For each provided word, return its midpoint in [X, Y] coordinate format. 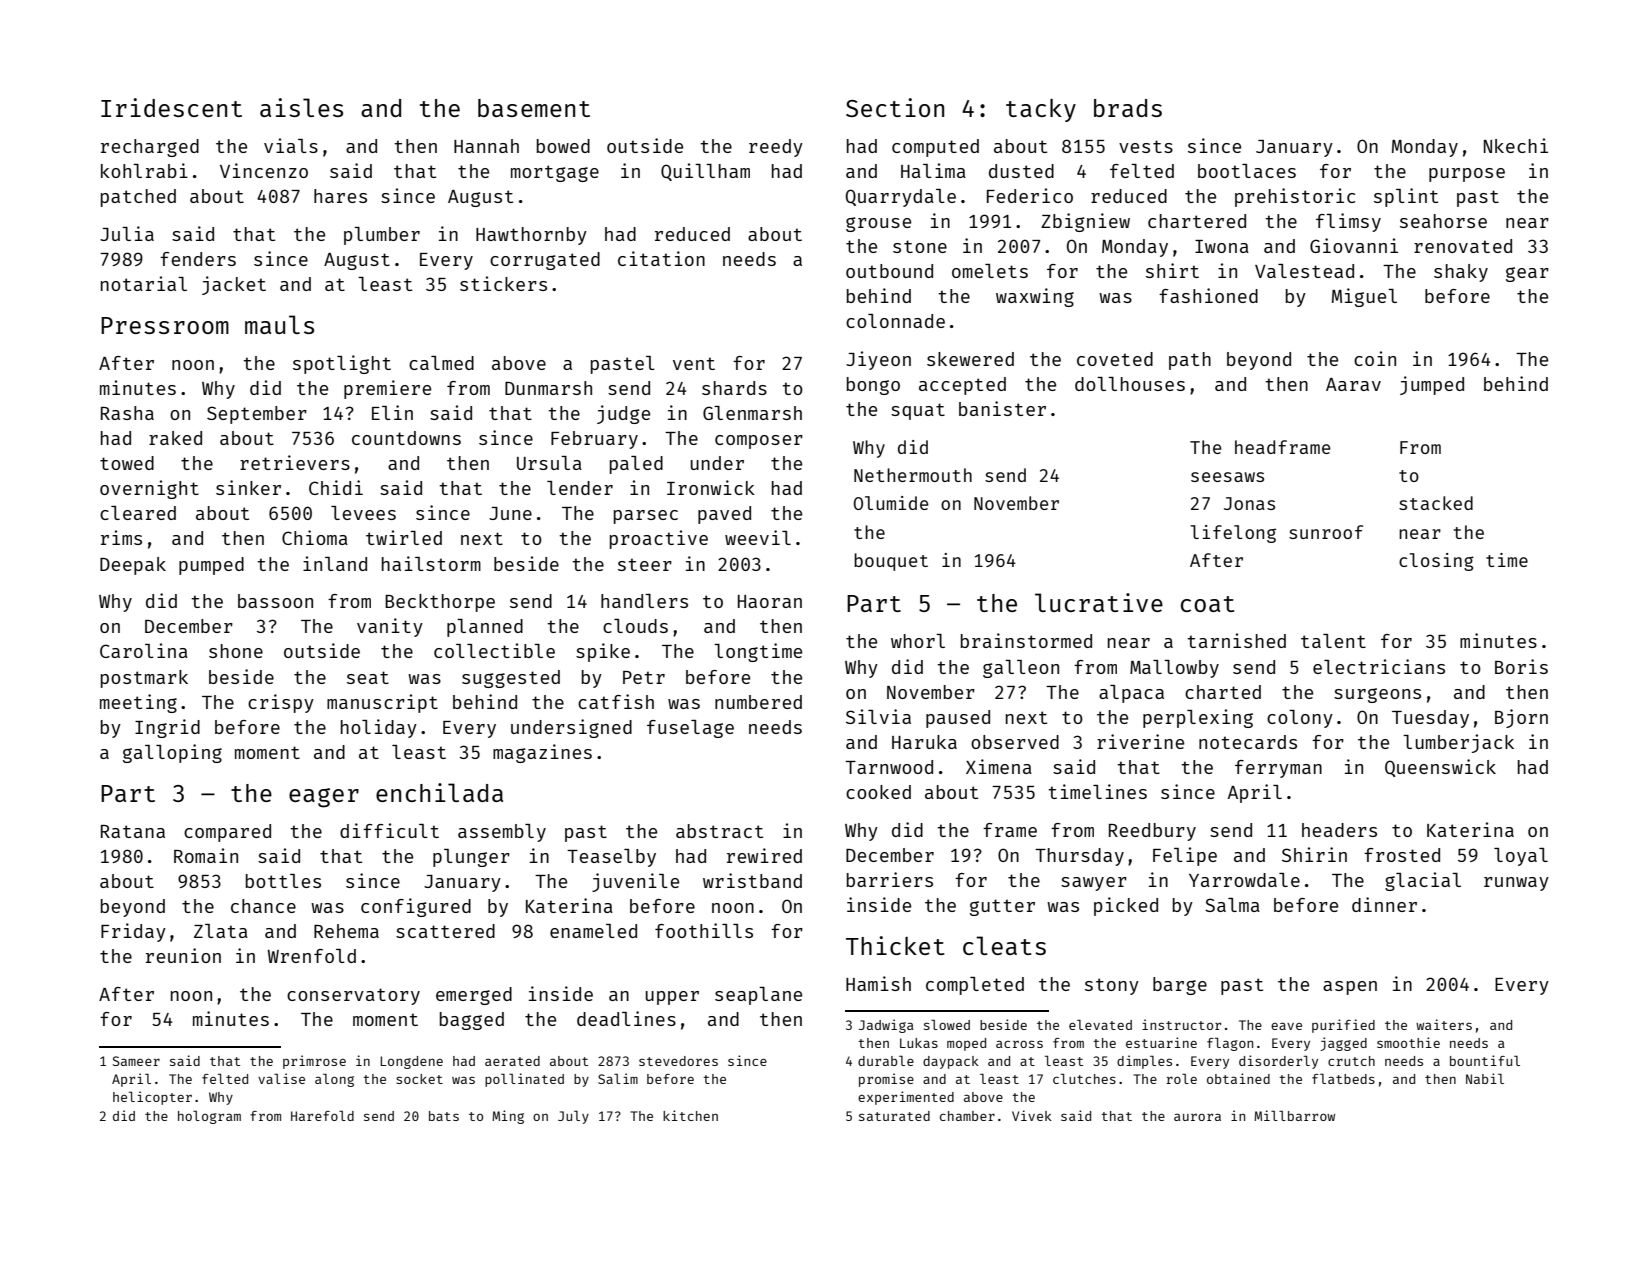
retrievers [295, 462]
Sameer [136, 1061]
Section [895, 107]
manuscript [382, 703]
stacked [1436, 503]
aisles [301, 107]
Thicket [895, 945]
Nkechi [1516, 145]
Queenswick [1440, 768]
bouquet [891, 562]
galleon [1021, 669]
